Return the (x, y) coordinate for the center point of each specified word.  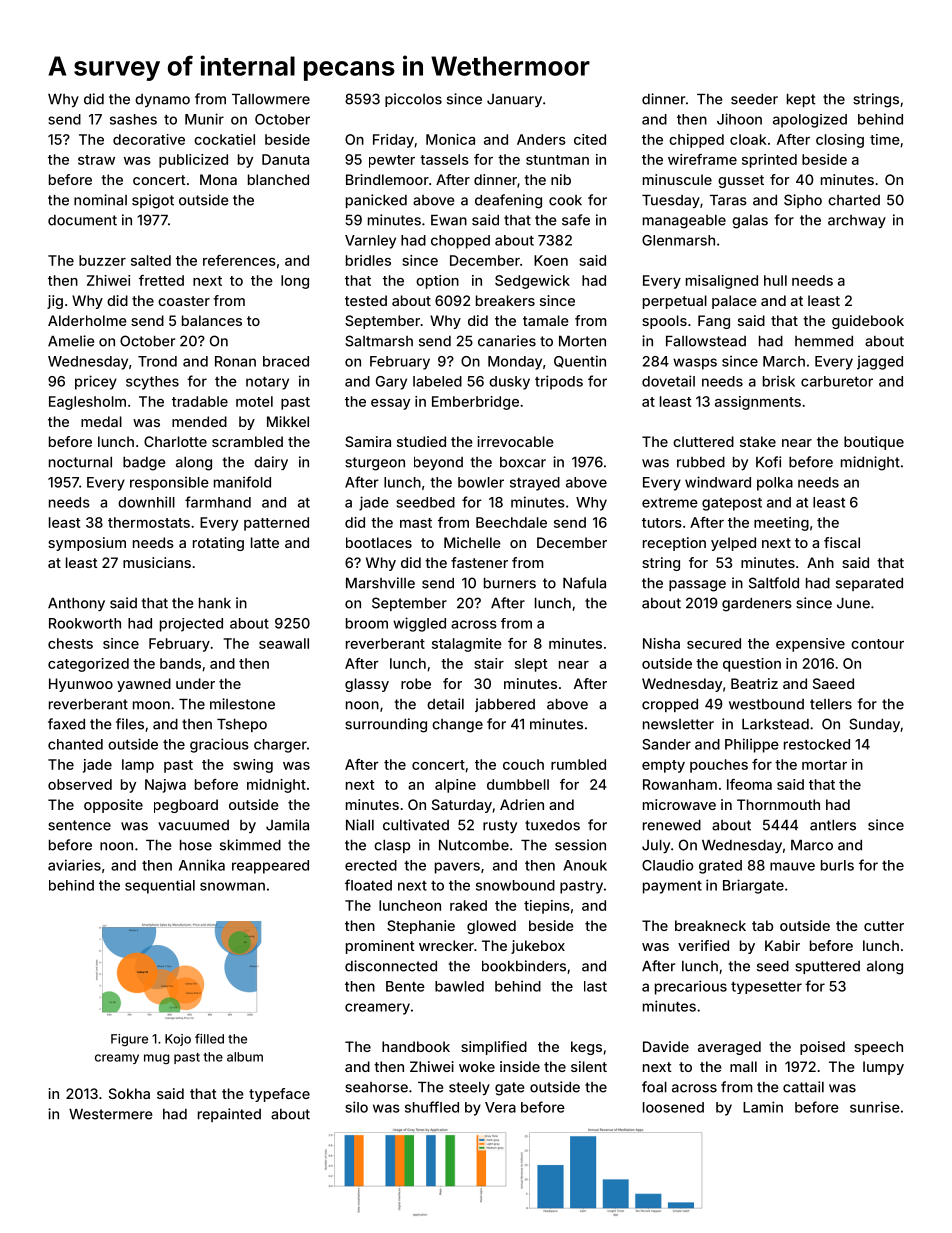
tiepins (547, 907)
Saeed (833, 683)
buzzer (102, 260)
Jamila (287, 825)
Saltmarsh (379, 341)
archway (857, 221)
